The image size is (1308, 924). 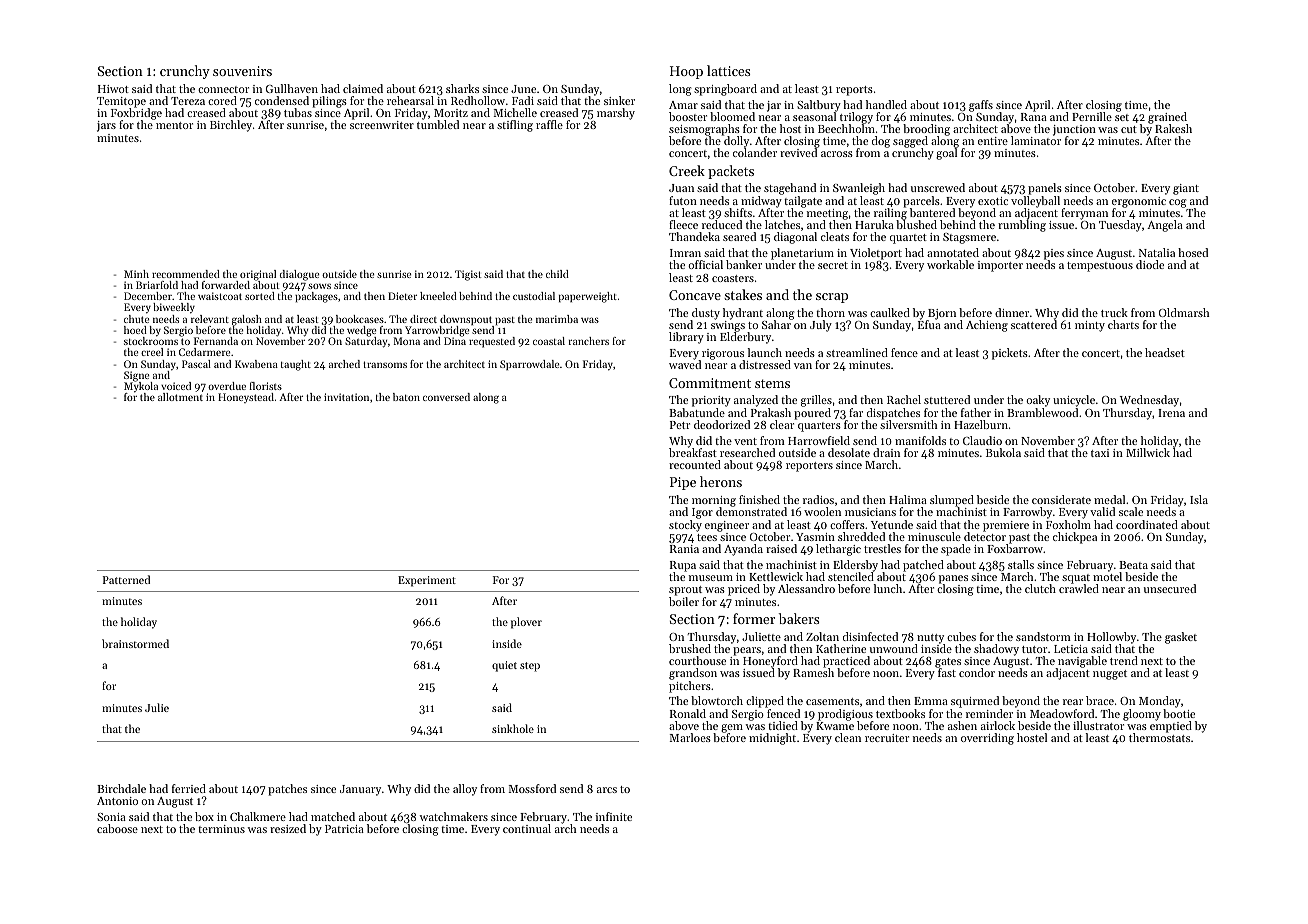 I want to click on Isla, so click(x=1199, y=499).
